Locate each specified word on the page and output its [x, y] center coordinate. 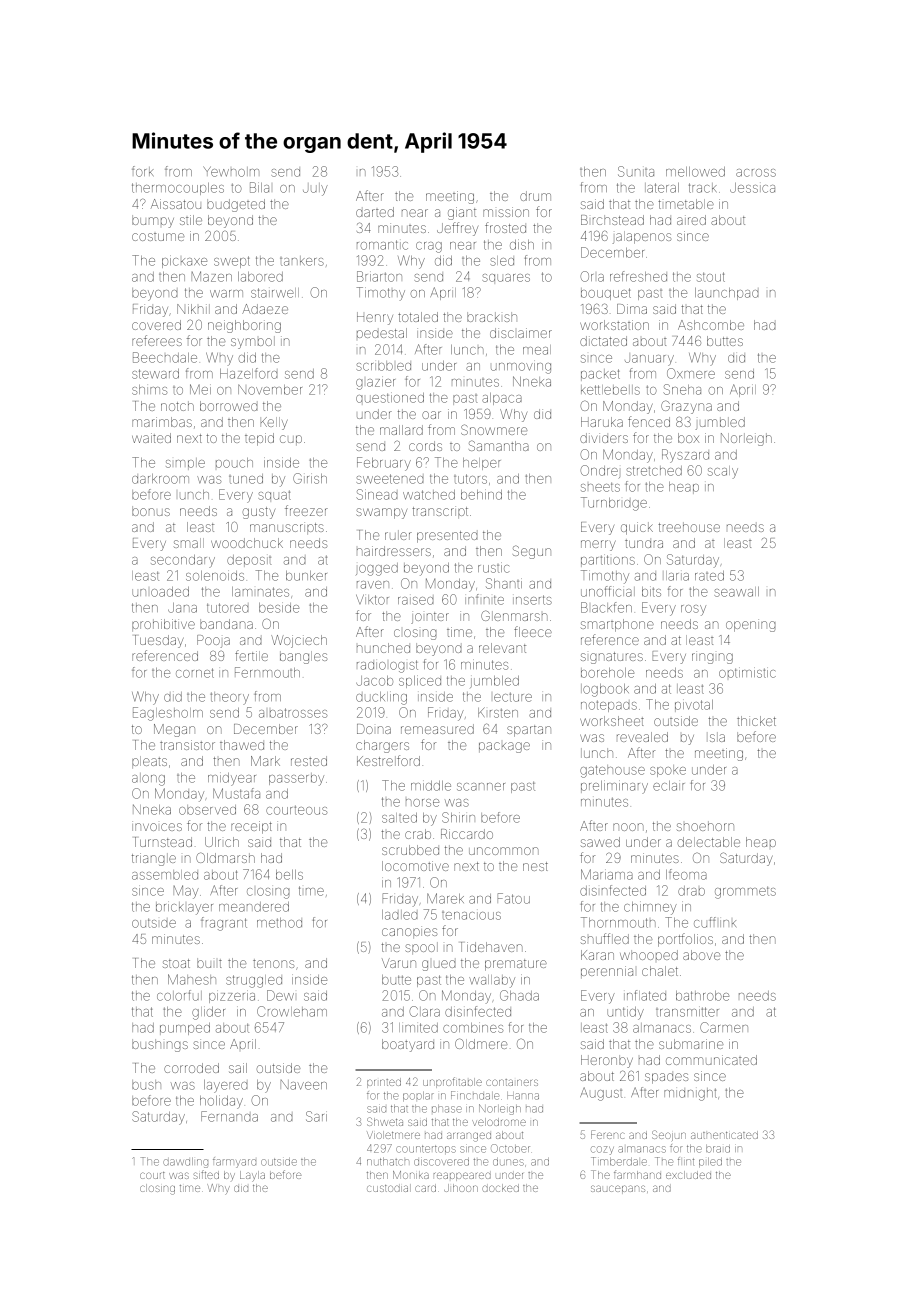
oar [431, 415]
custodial [389, 1188]
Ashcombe [711, 325]
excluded [688, 1175]
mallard [401, 430]
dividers [604, 438]
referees [157, 340]
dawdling [185, 1163]
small [189, 543]
